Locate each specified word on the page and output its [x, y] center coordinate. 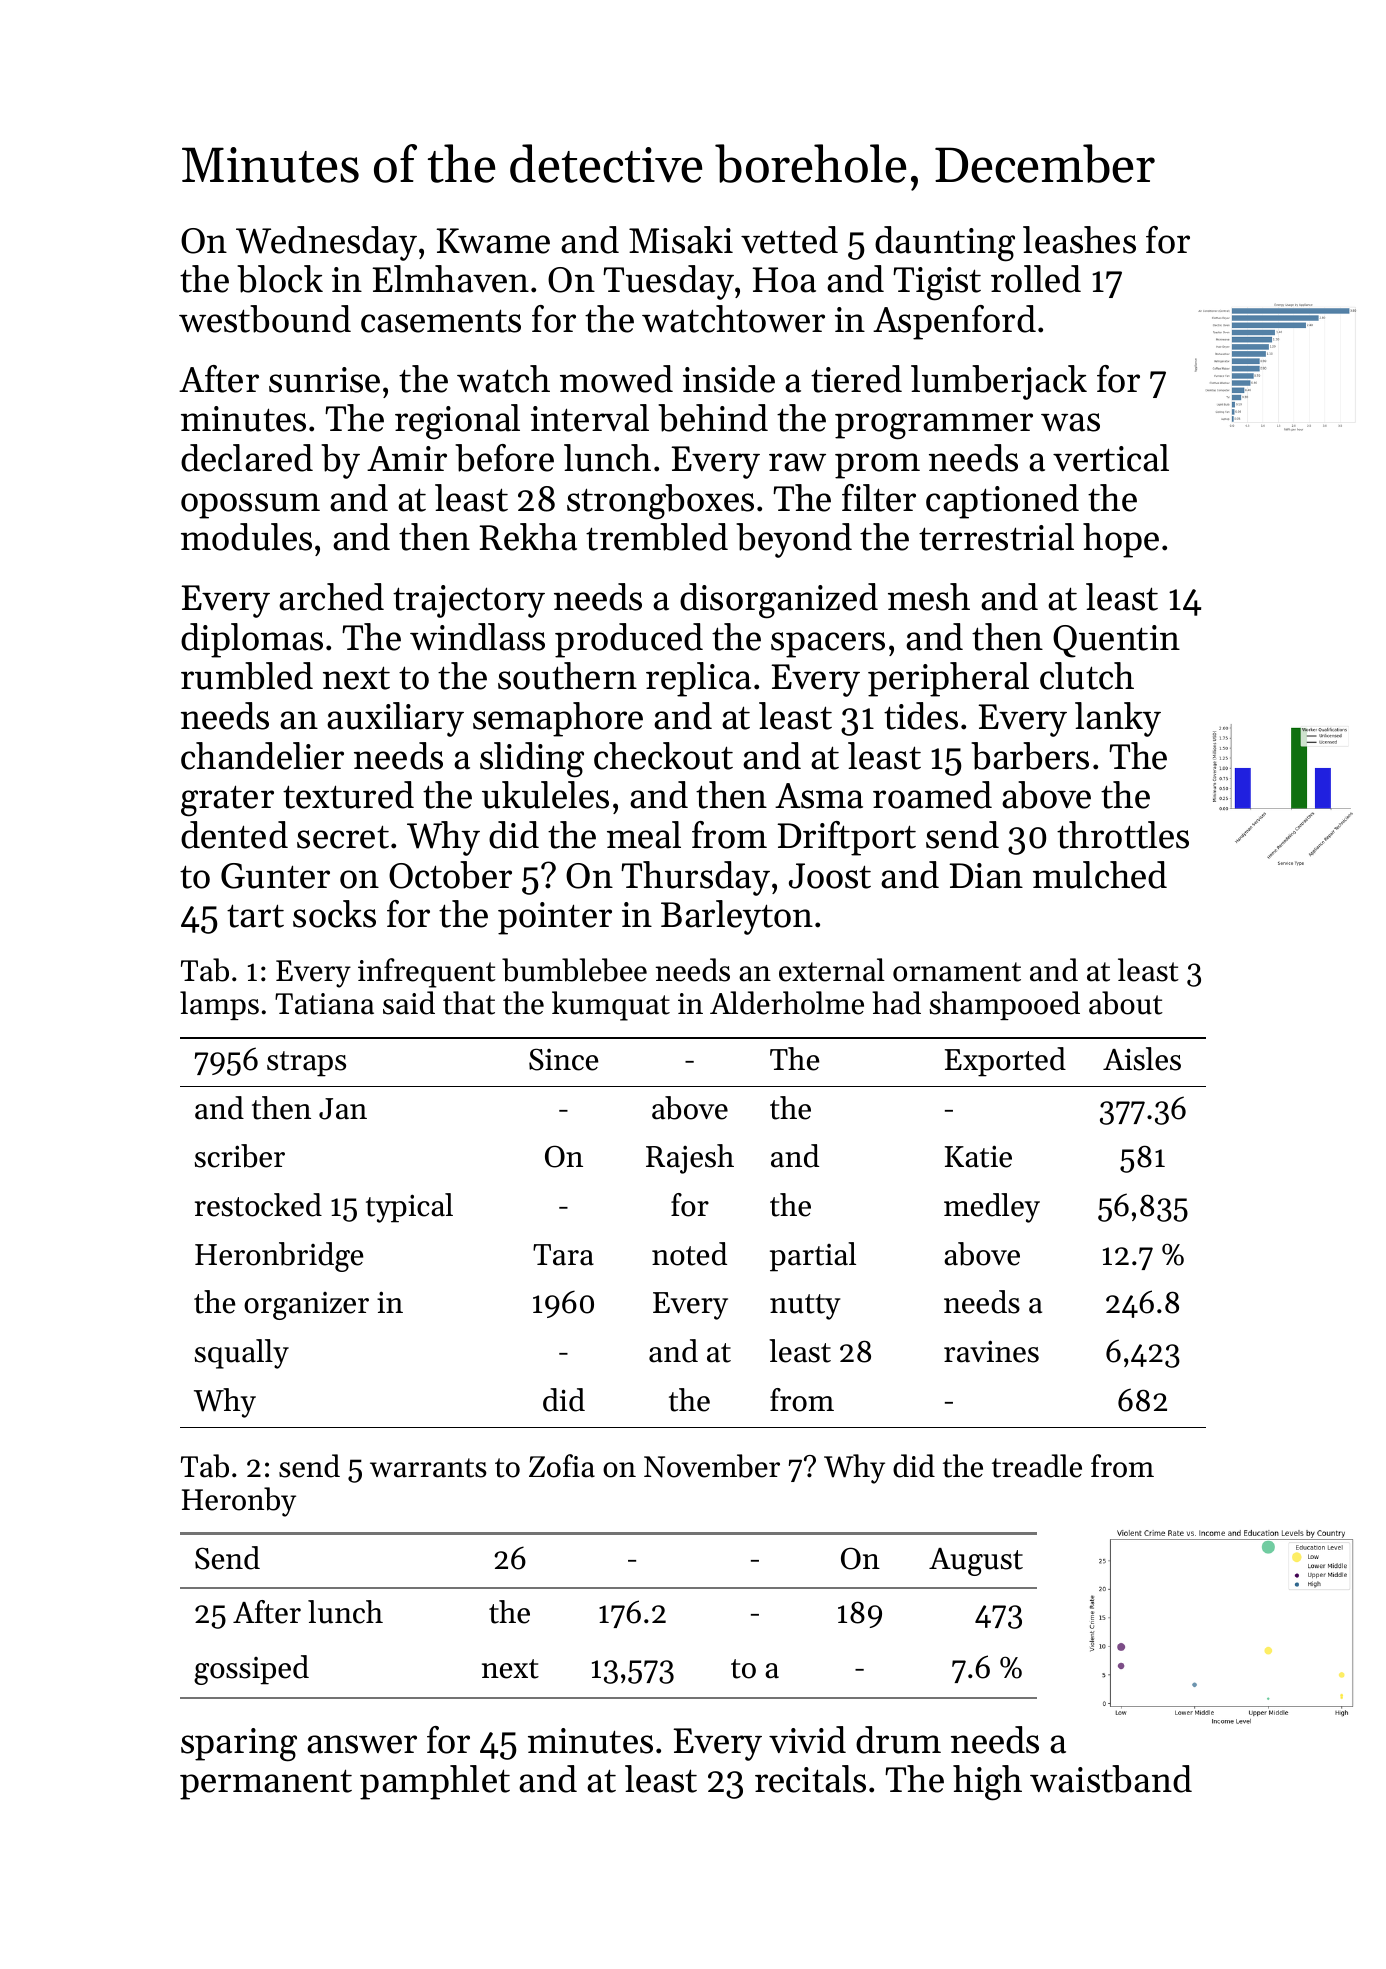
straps [306, 1064]
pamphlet [435, 1782]
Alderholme [787, 1003]
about [1126, 1003]
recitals [810, 1779]
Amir [407, 458]
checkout [663, 756]
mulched [1100, 875]
